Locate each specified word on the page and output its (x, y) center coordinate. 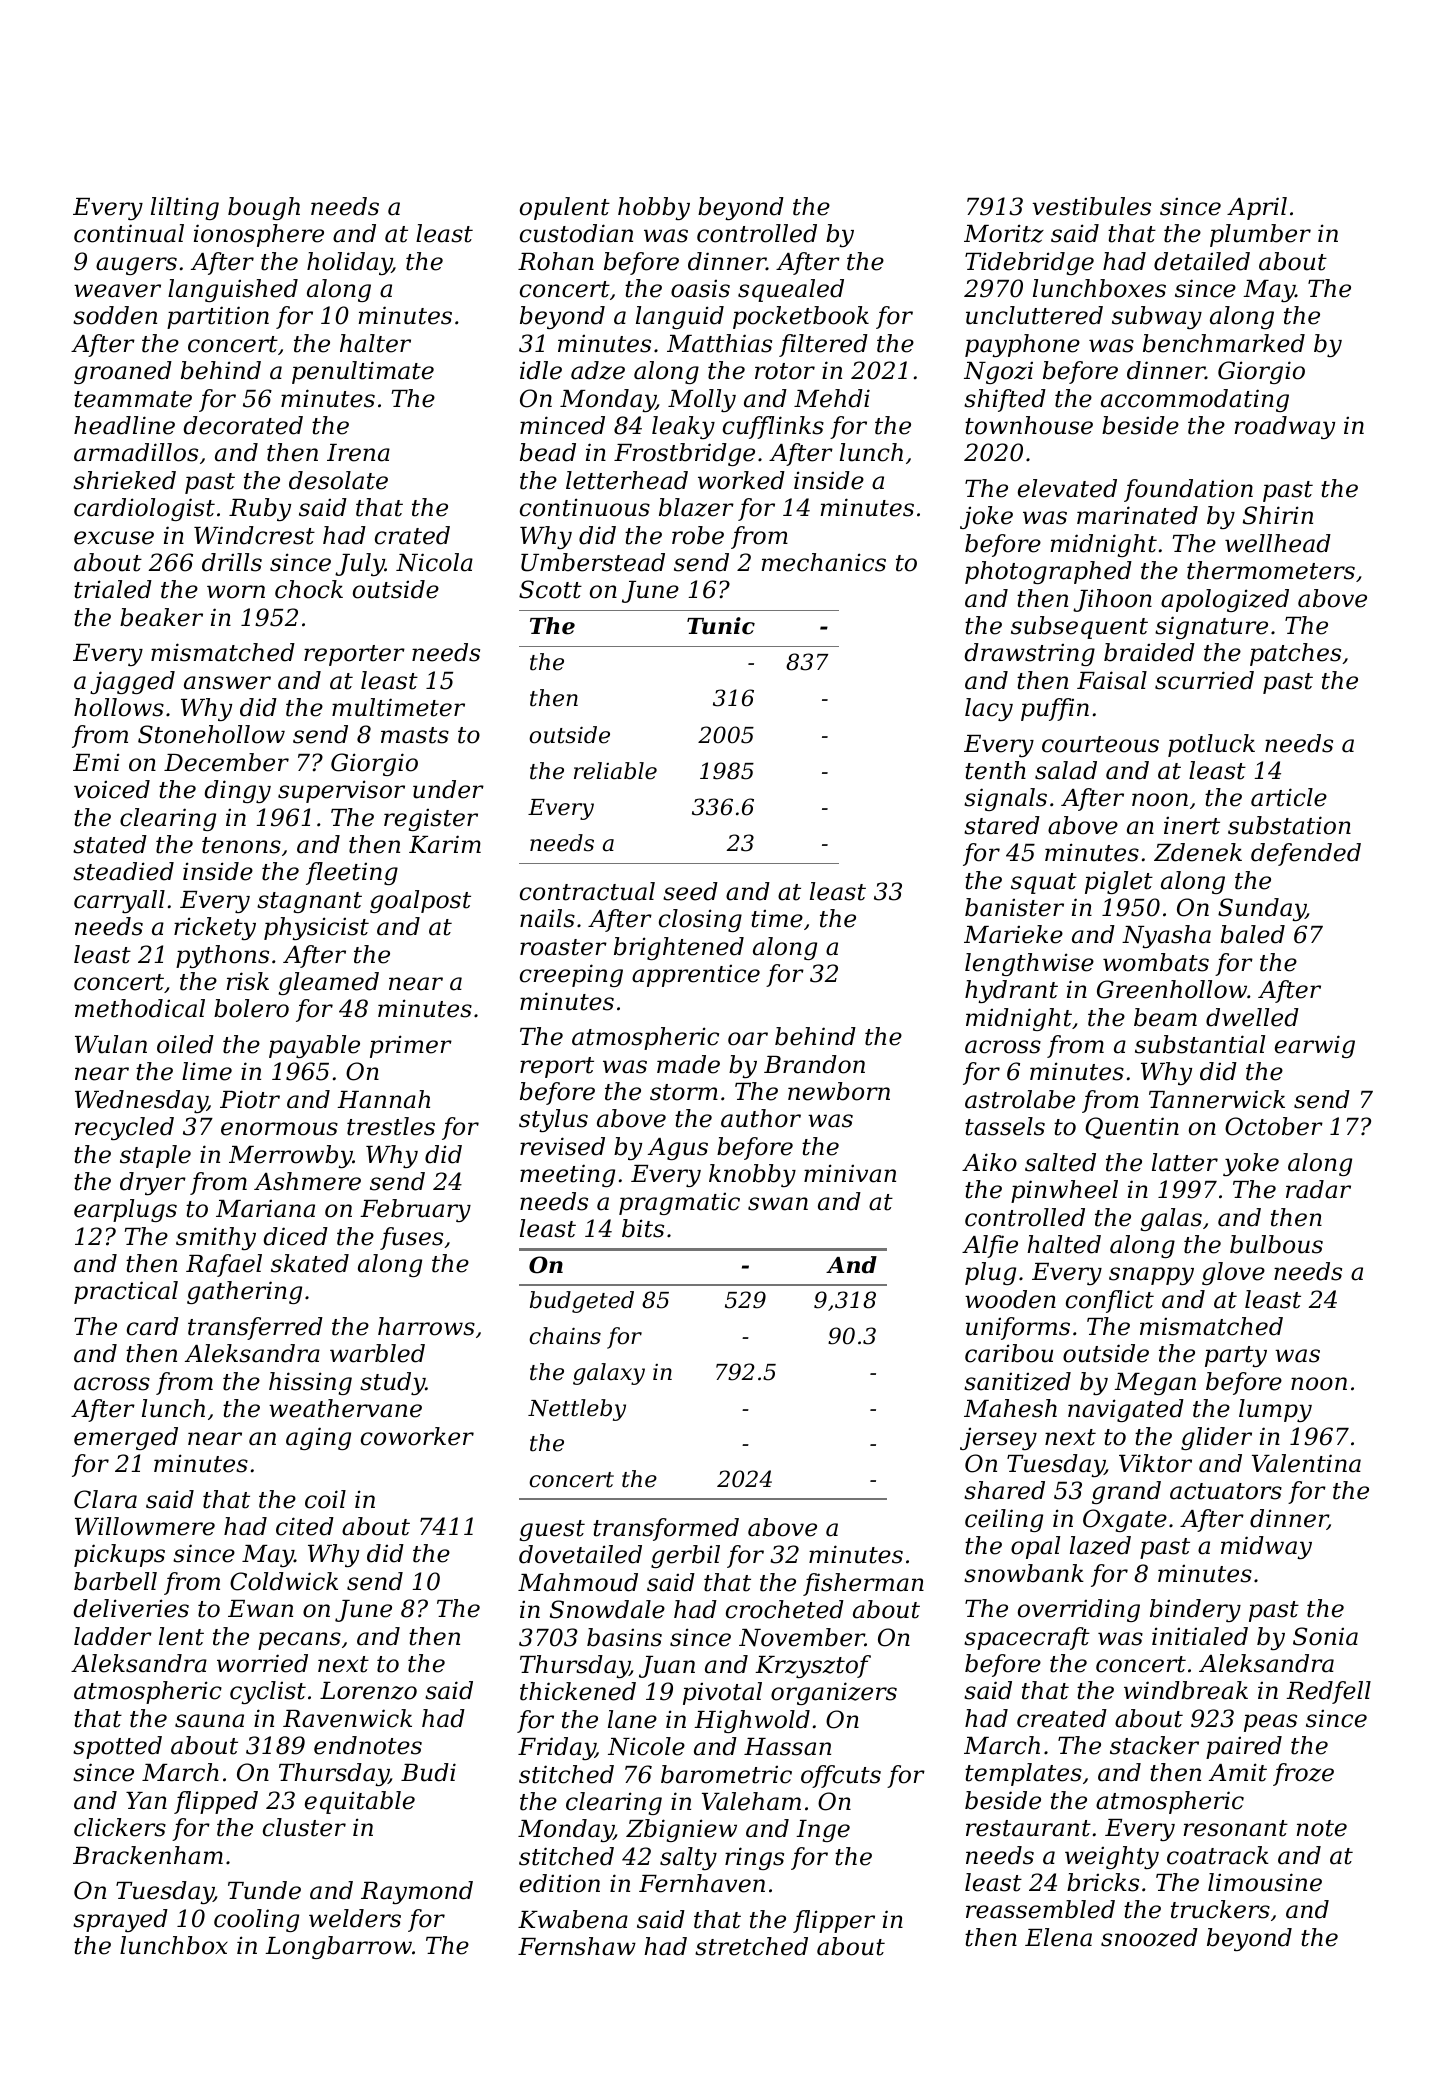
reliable (615, 771)
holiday (349, 263)
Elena (1058, 1937)
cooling (256, 1920)
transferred (255, 1328)
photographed (1048, 572)
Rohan (556, 261)
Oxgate (1125, 1520)
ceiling (1004, 1520)
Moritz (1004, 233)
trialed (113, 589)
